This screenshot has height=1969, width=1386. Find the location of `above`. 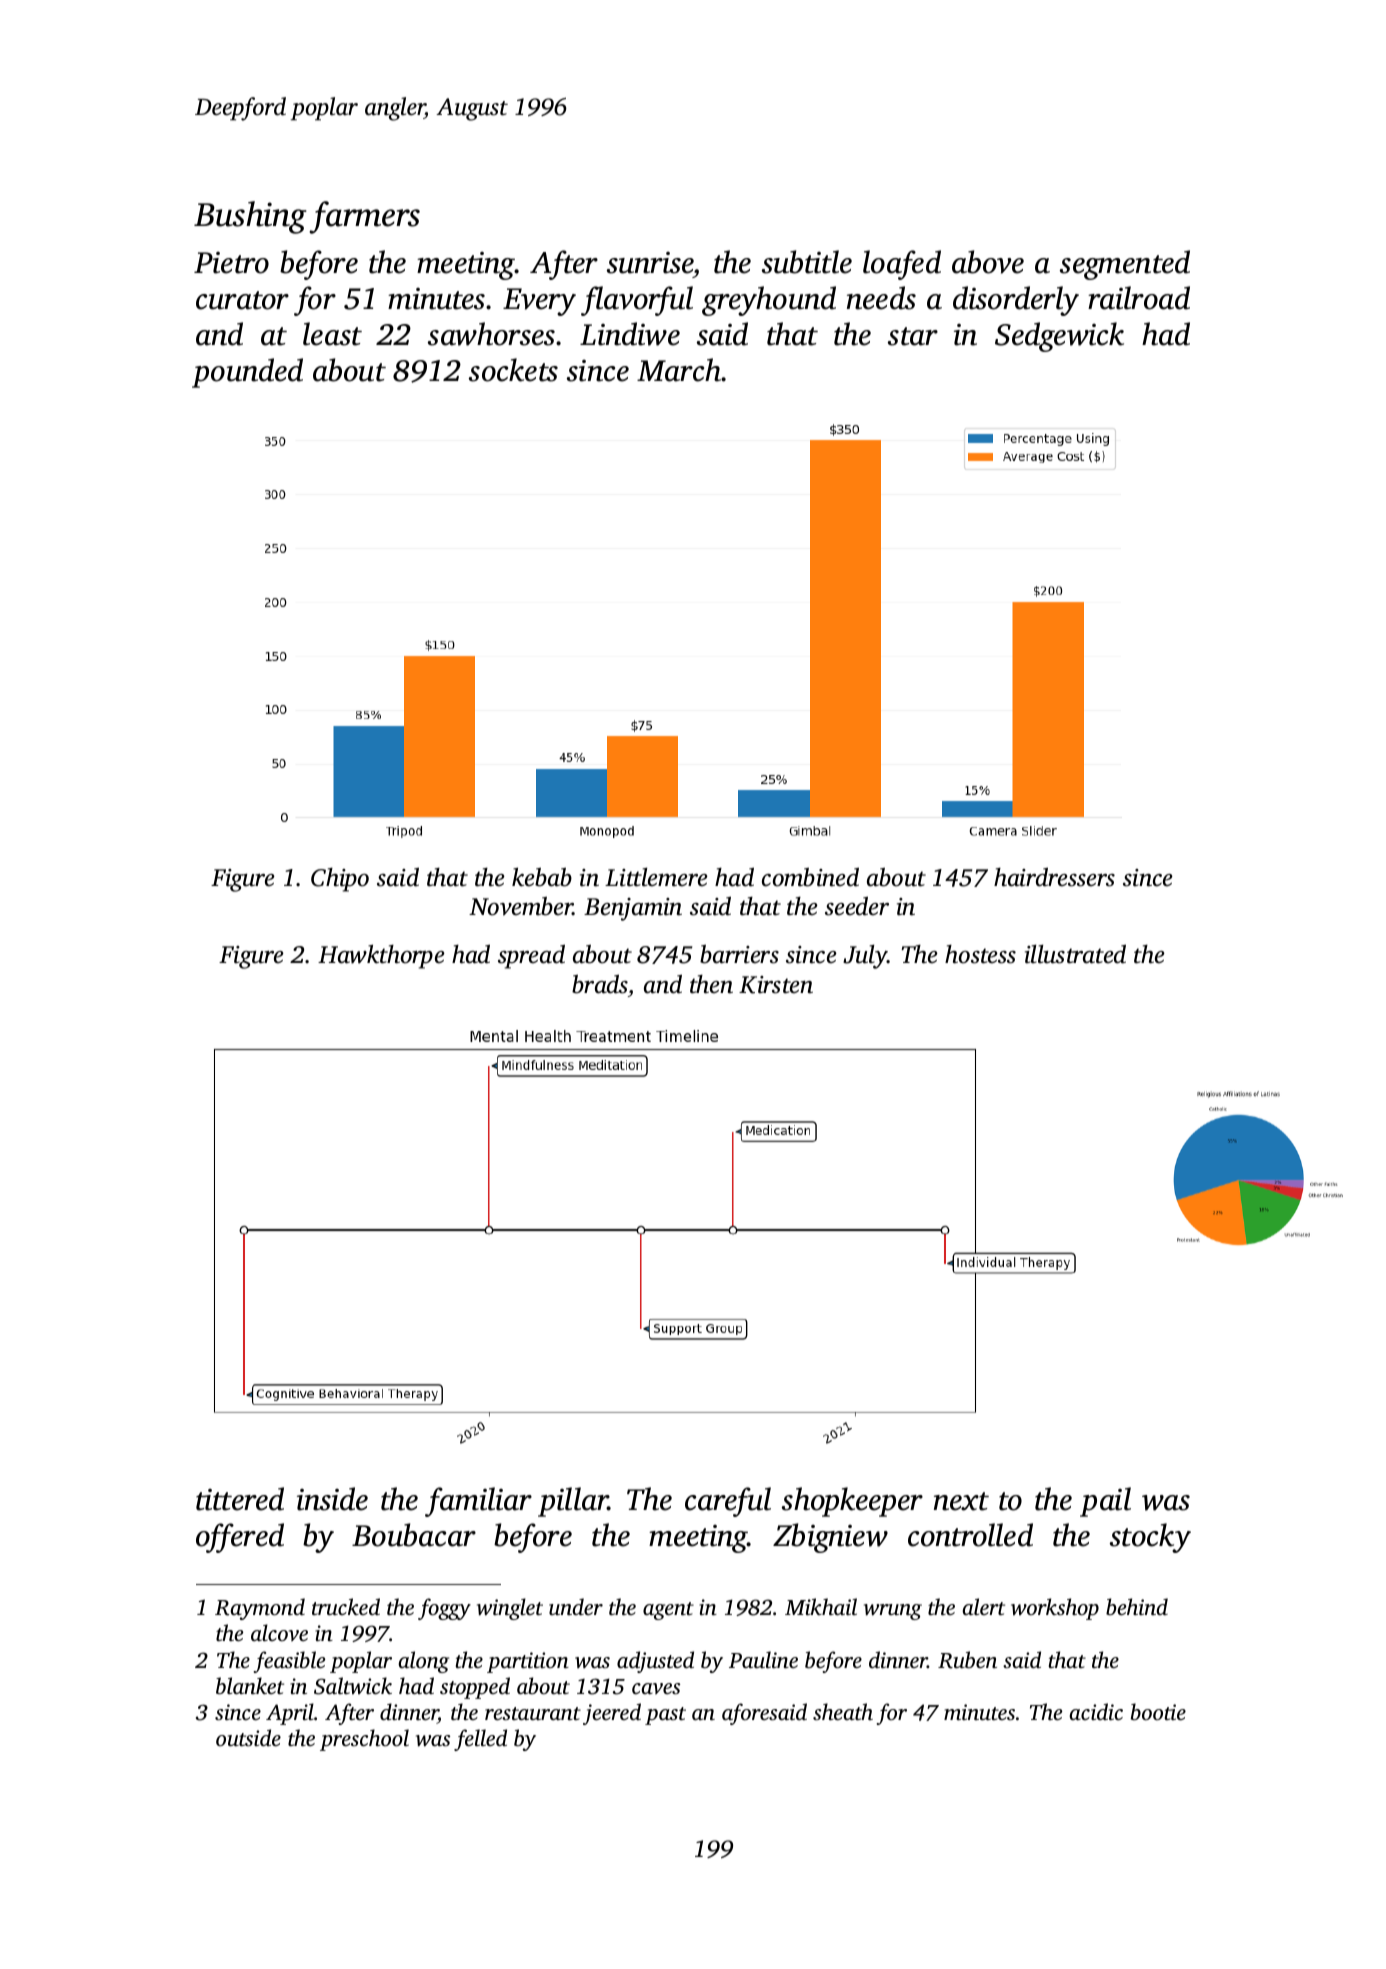

above is located at coordinates (988, 262).
